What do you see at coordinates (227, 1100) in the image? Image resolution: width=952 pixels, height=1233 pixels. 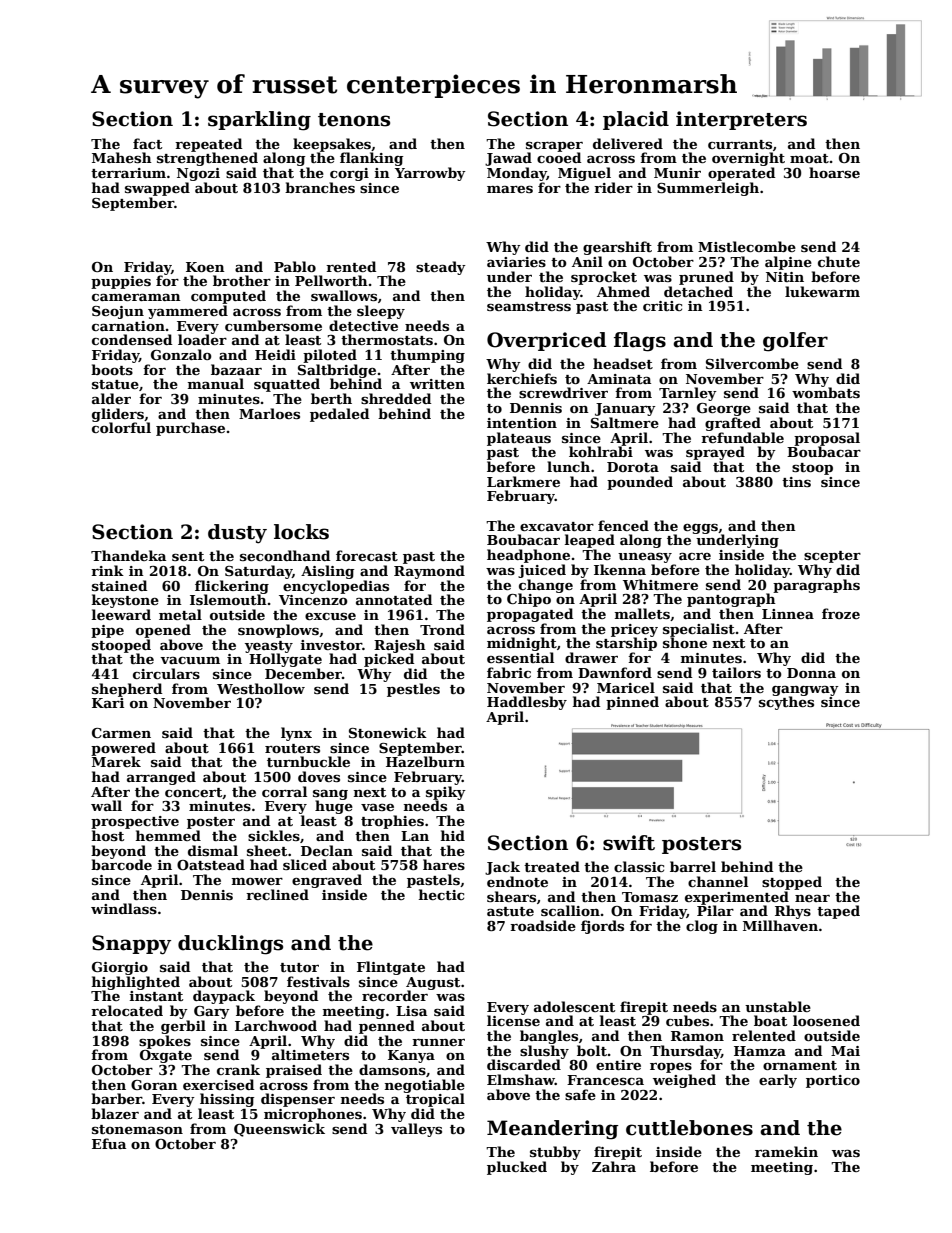 I see `hissing` at bounding box center [227, 1100].
